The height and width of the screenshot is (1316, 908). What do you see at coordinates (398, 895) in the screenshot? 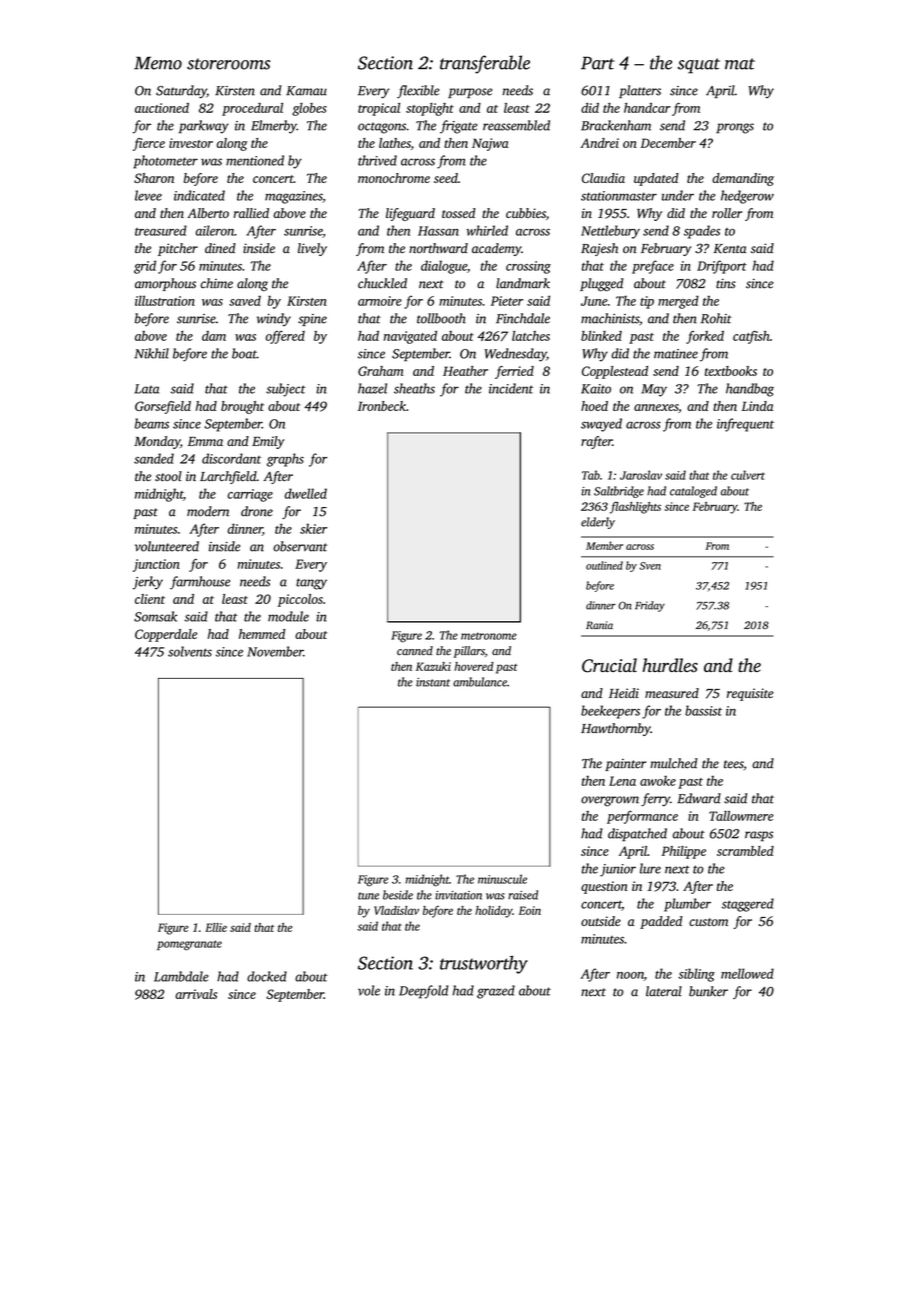
I see `beside` at bounding box center [398, 895].
